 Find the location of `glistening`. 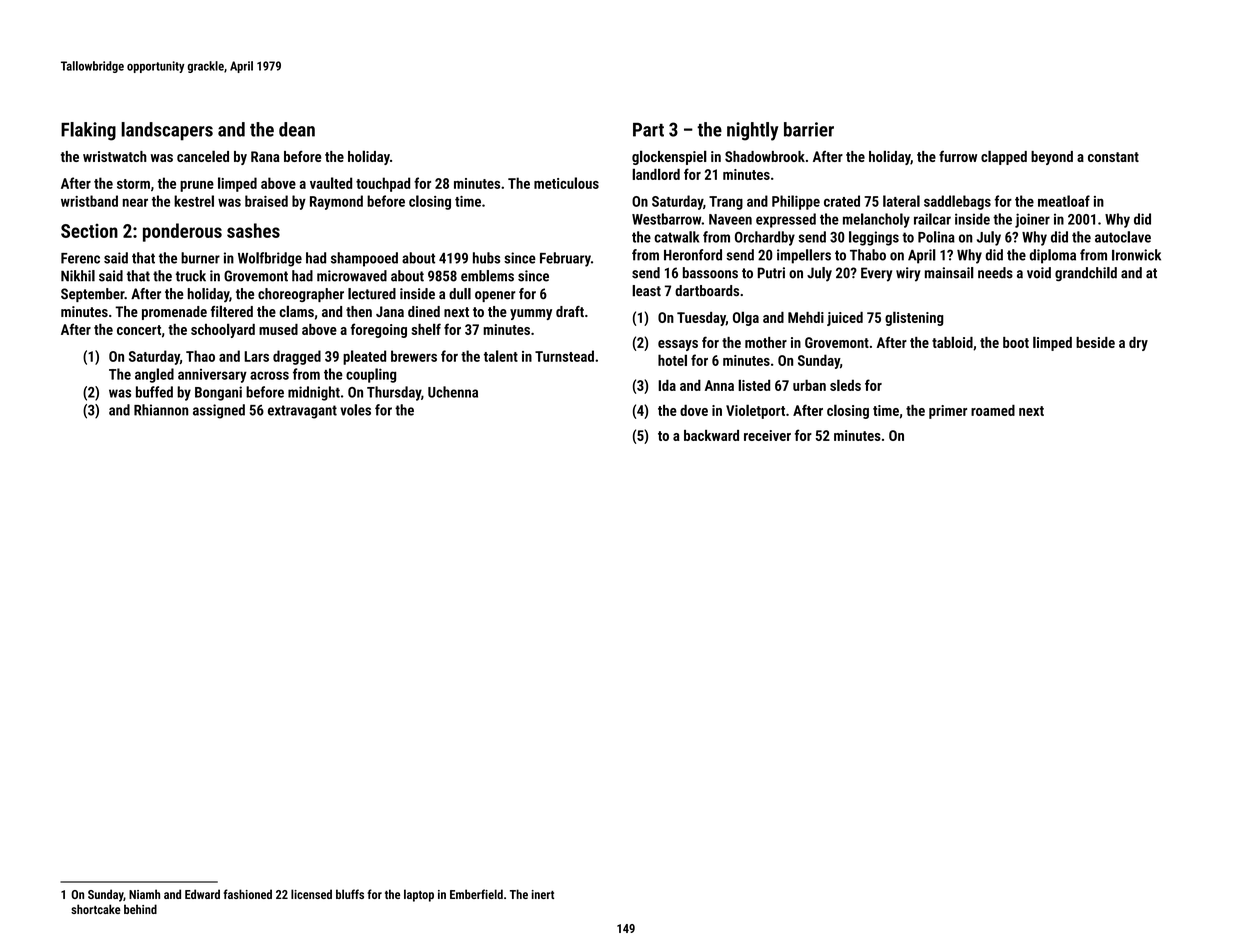

glistening is located at coordinates (914, 318).
